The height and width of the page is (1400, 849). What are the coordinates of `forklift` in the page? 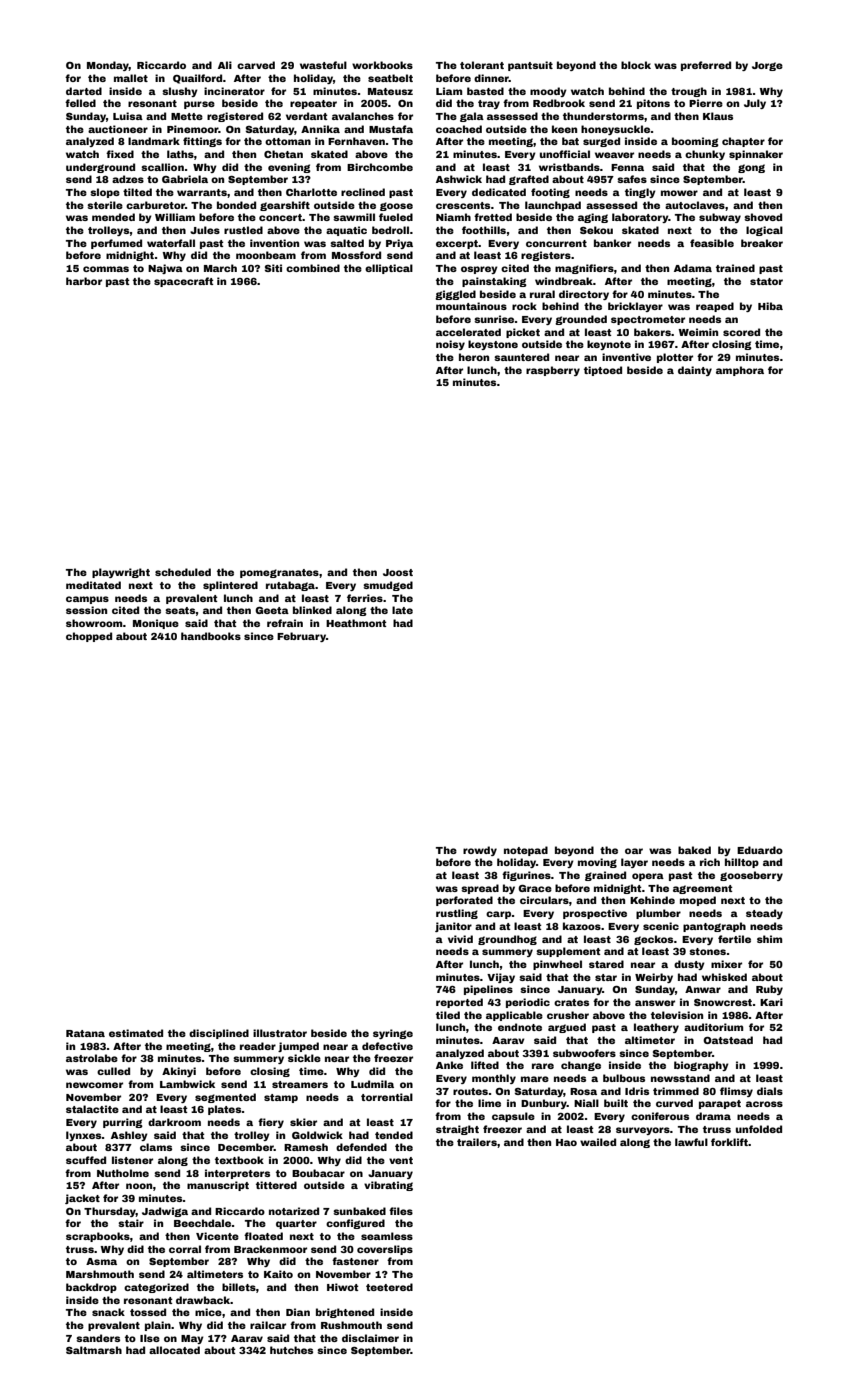 It's located at (729, 1142).
